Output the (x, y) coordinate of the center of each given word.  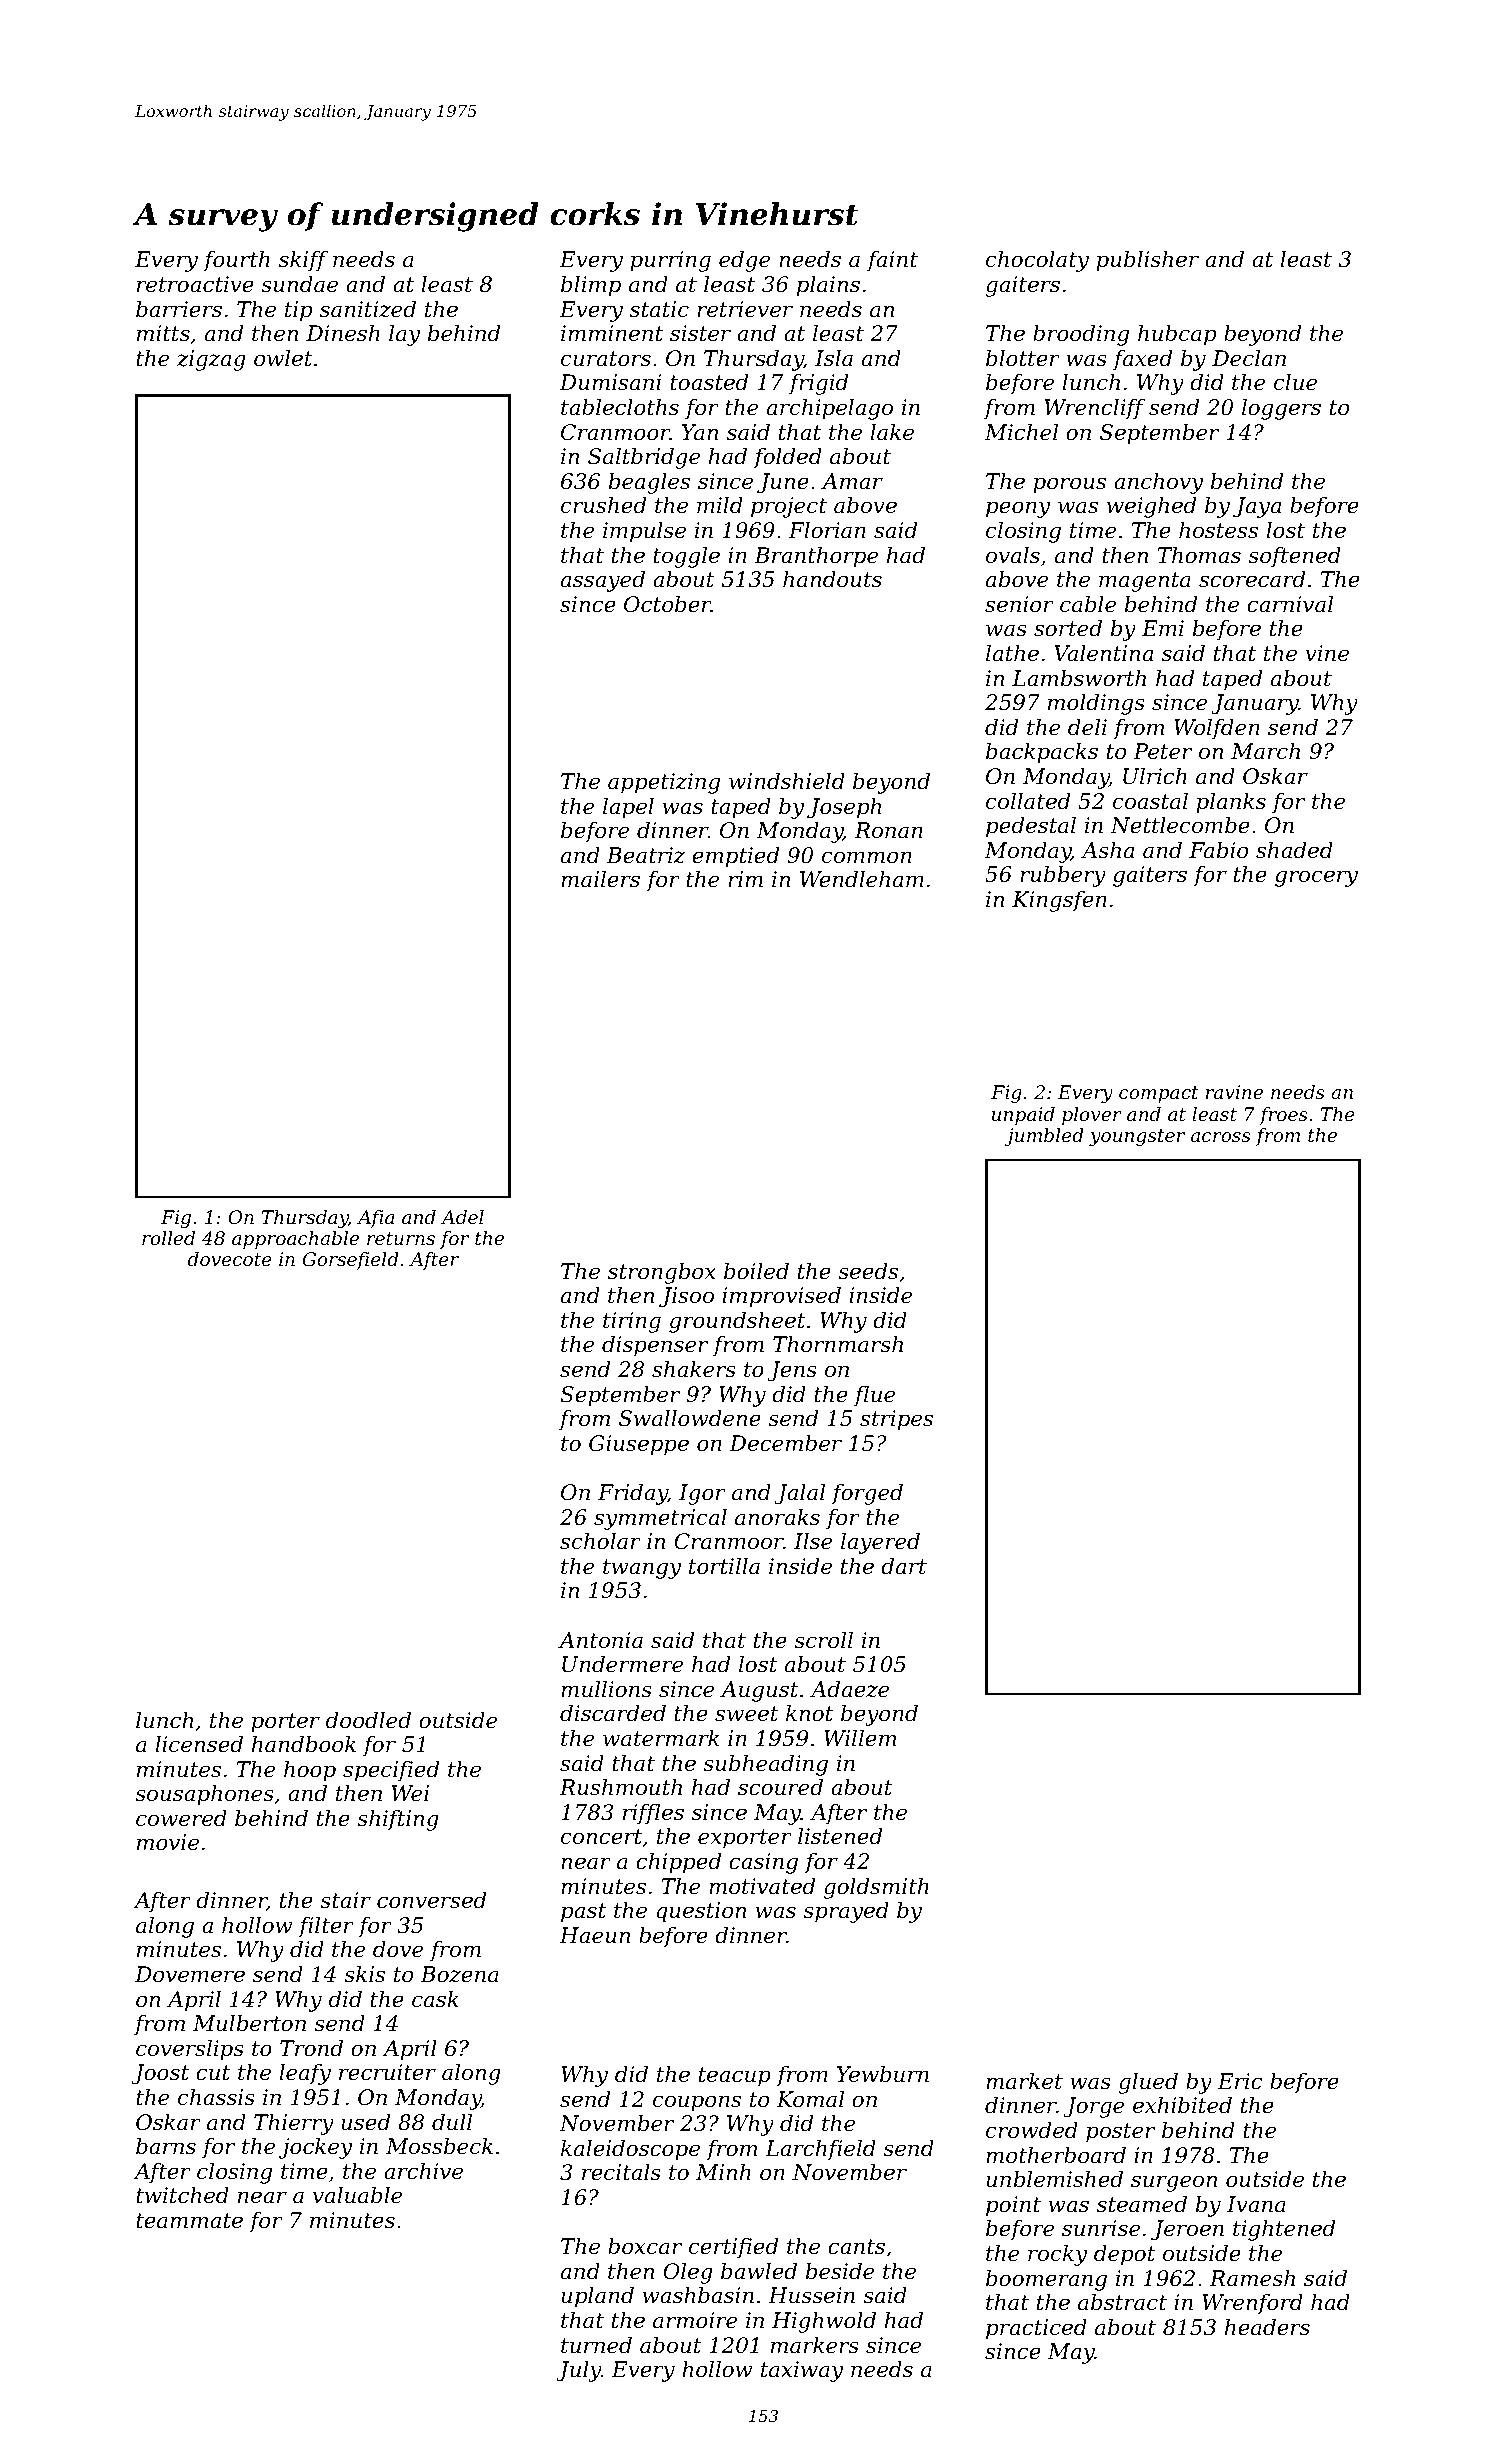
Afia (375, 1219)
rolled (168, 1238)
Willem (860, 1738)
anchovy (1158, 483)
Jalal (800, 1494)
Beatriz (646, 855)
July (578, 2371)
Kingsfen (1059, 901)
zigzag (211, 360)
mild (720, 505)
